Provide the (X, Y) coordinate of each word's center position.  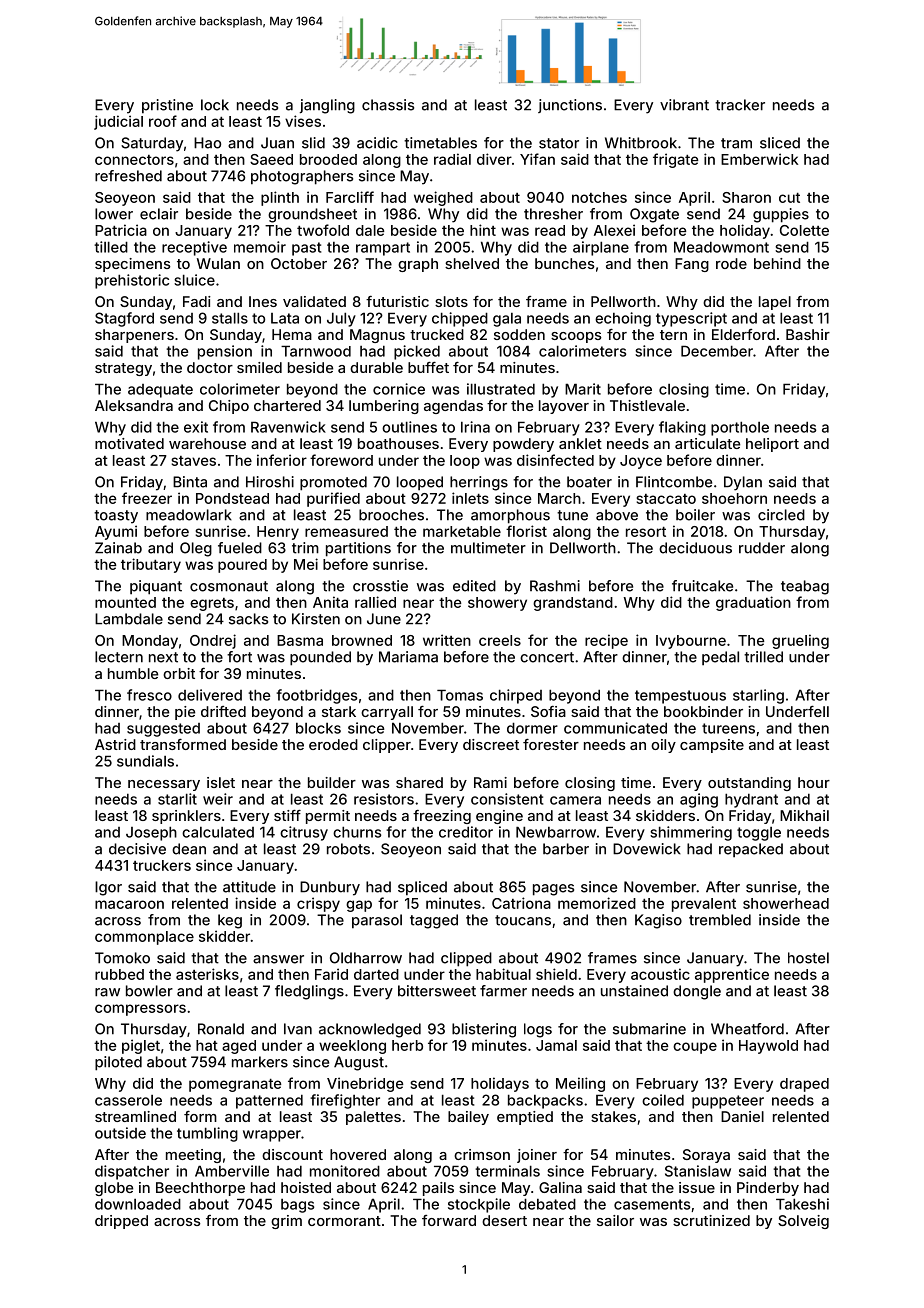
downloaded (138, 1204)
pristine (167, 106)
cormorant (344, 1221)
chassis (388, 105)
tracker (740, 105)
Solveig (803, 1222)
